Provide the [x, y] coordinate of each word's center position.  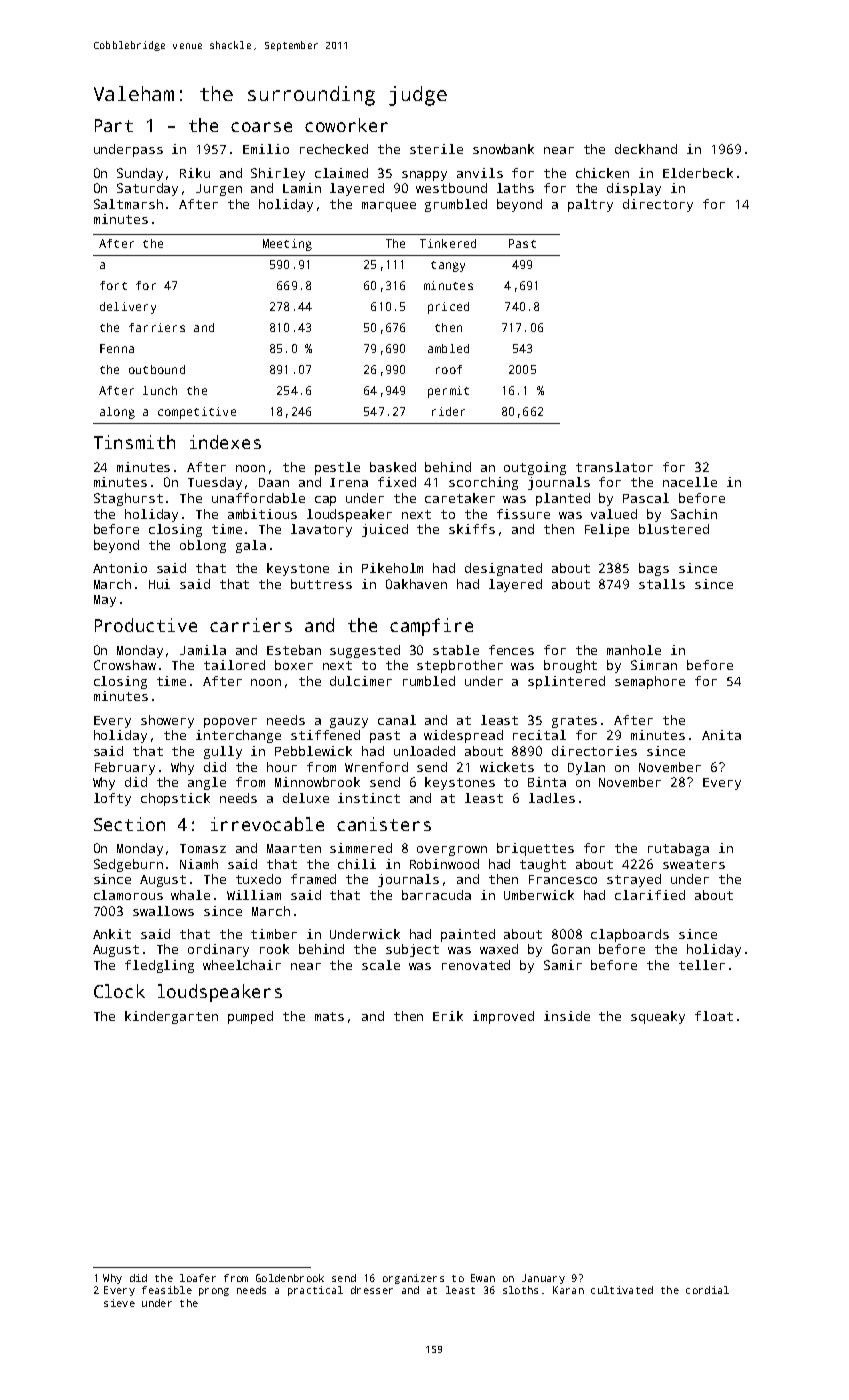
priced [448, 308]
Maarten [294, 848]
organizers [413, 1279]
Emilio [266, 149]
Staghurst [128, 499]
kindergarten [171, 1017]
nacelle [690, 482]
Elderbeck [698, 173]
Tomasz [203, 848]
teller [702, 965]
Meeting [287, 245]
